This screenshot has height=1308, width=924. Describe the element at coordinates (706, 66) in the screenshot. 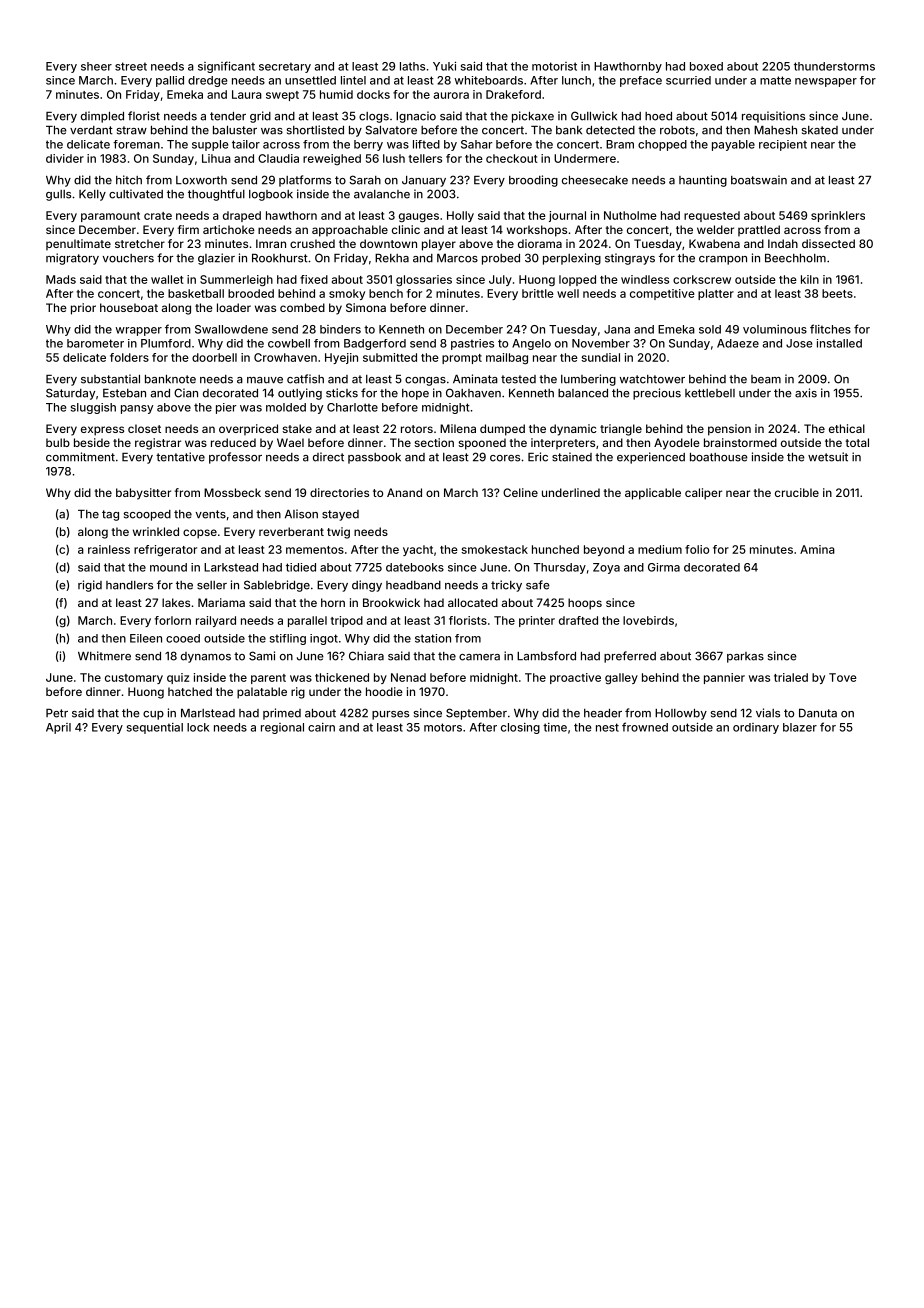

I see `boxed` at that location.
